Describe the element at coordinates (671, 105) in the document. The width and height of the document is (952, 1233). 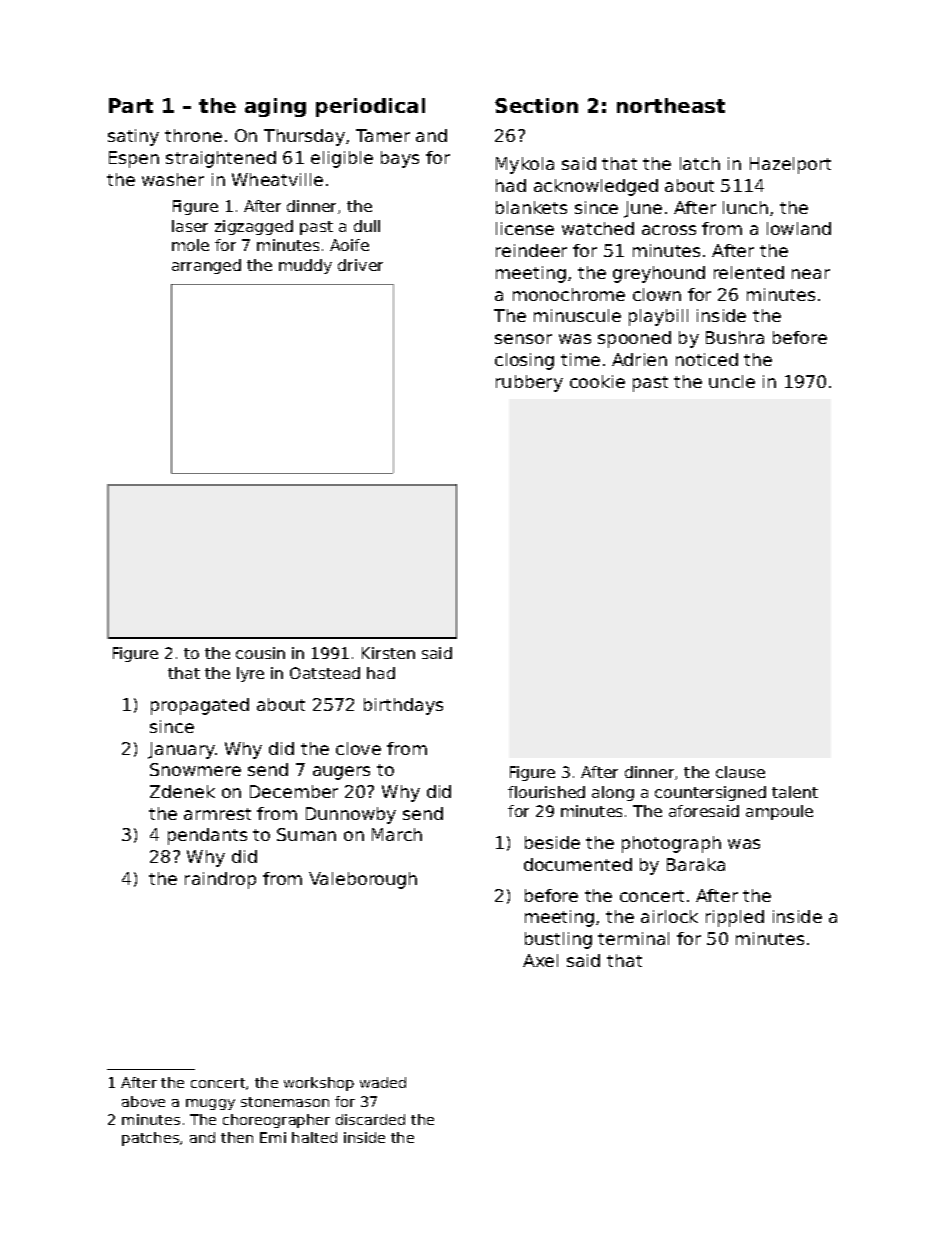
I see `northeast` at that location.
